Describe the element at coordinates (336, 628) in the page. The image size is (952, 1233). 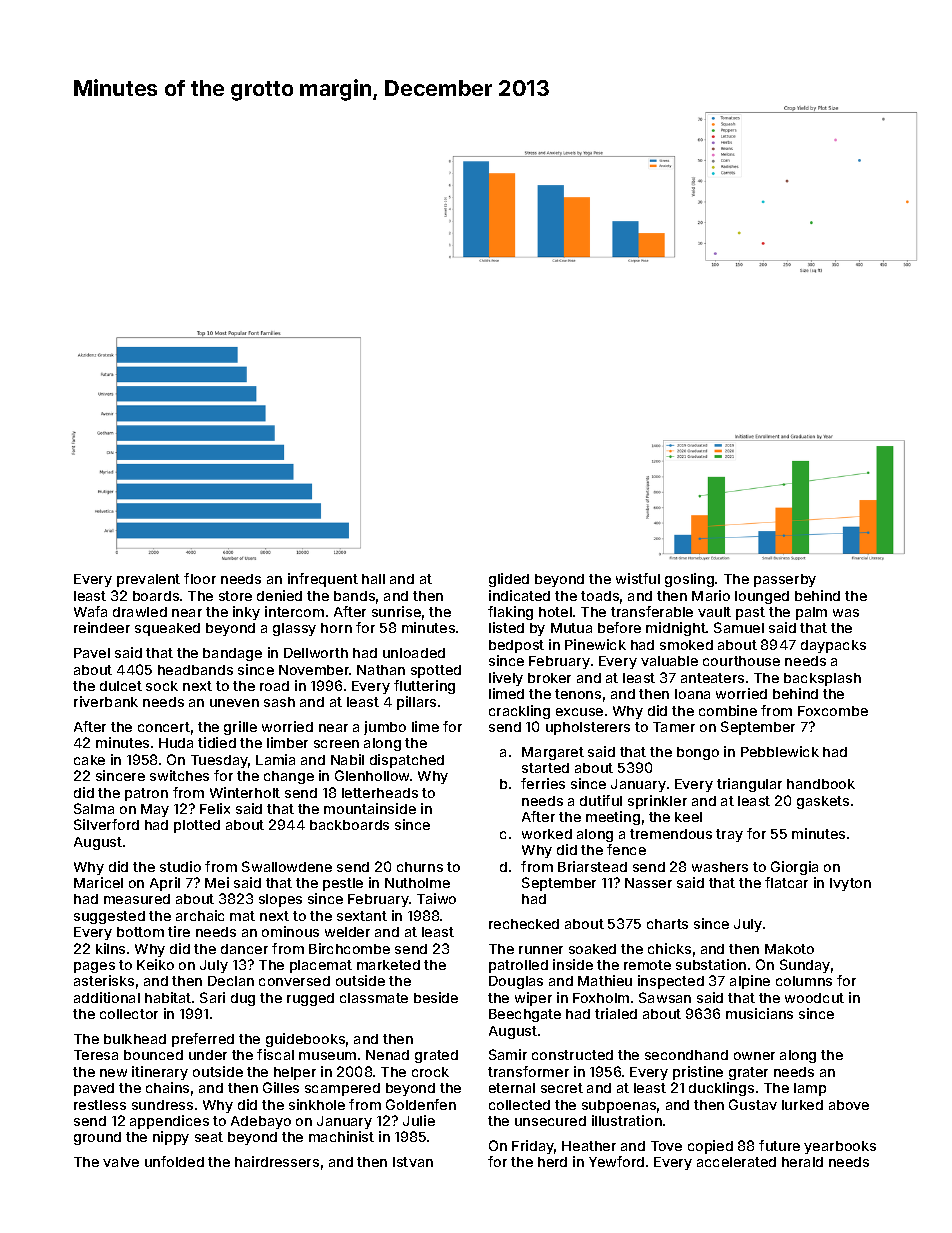
I see `horn` at that location.
